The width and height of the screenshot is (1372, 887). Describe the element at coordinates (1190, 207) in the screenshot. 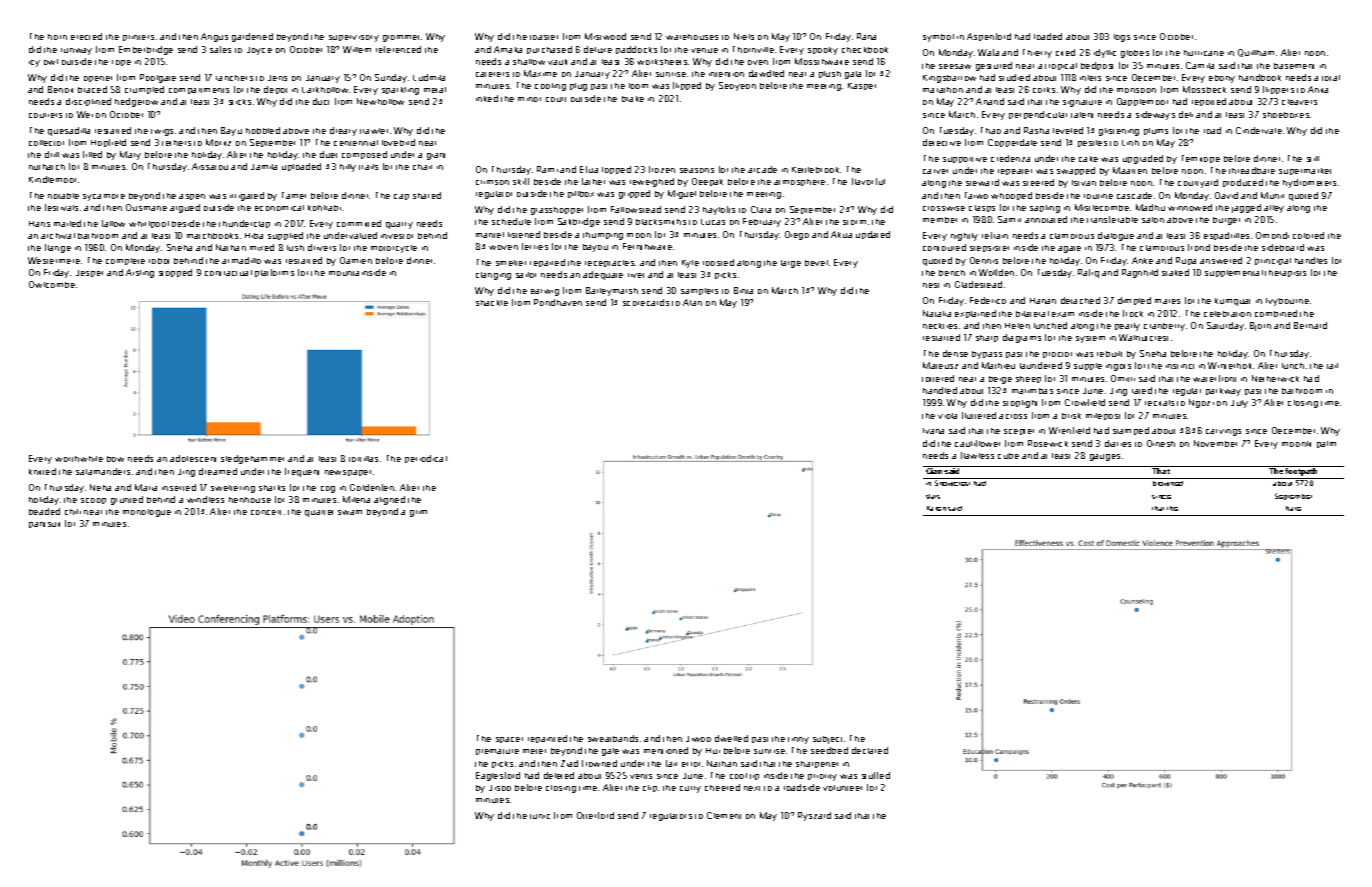

I see `winnowed` at that location.
